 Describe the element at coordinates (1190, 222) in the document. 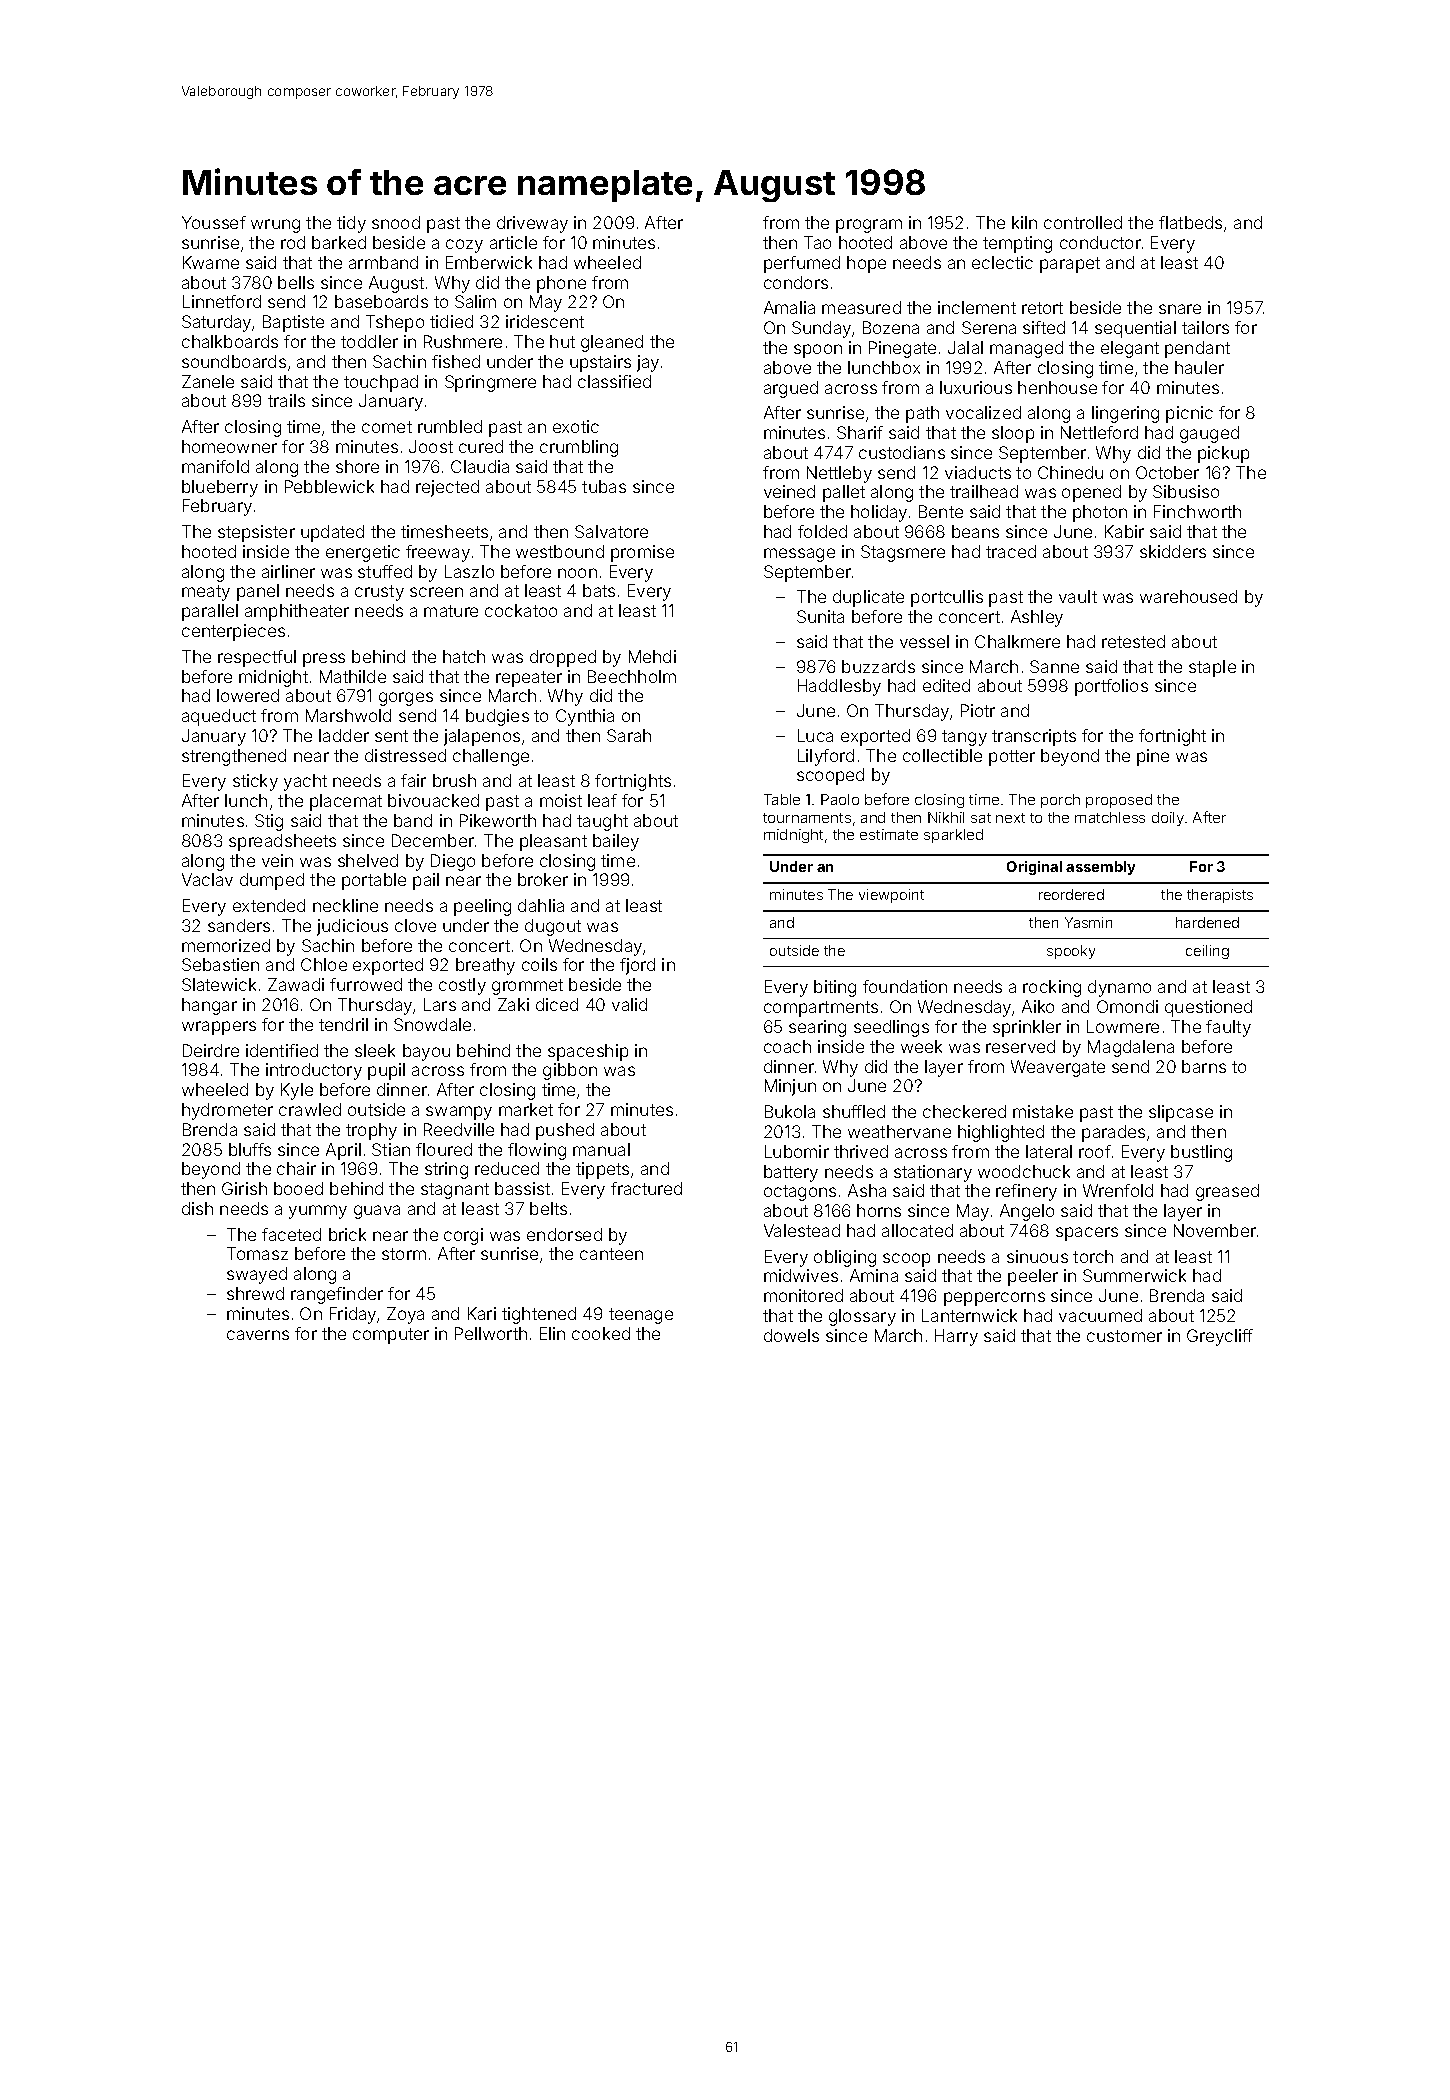

I see `flatbeds` at that location.
